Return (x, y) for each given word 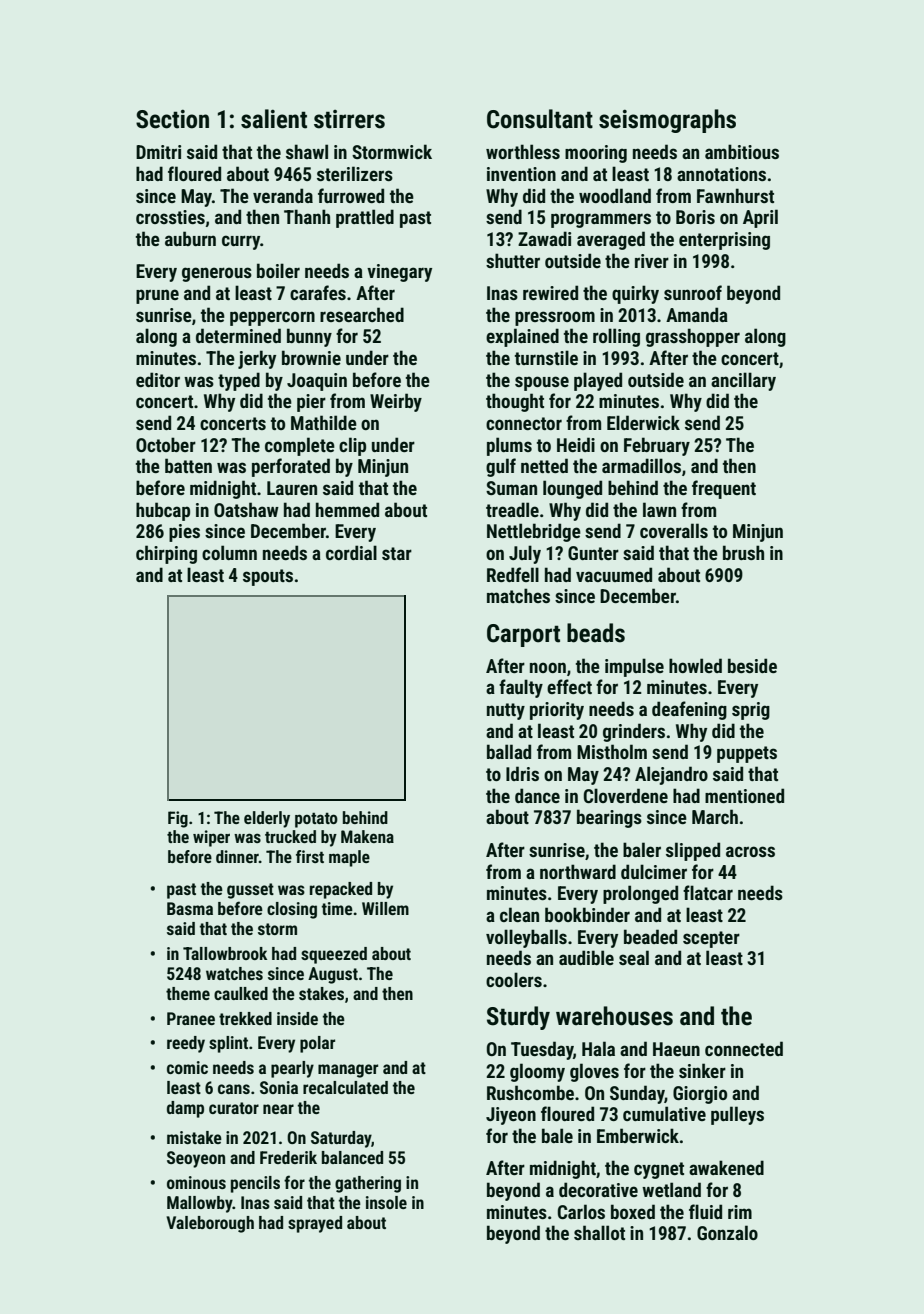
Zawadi (544, 238)
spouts (268, 577)
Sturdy (518, 1018)
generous (217, 274)
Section (172, 119)
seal (634, 957)
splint (228, 1044)
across (750, 851)
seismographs (667, 121)
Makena (367, 836)
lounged (572, 489)
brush (743, 552)
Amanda (697, 314)
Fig (178, 819)
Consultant (540, 119)
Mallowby (200, 1204)
